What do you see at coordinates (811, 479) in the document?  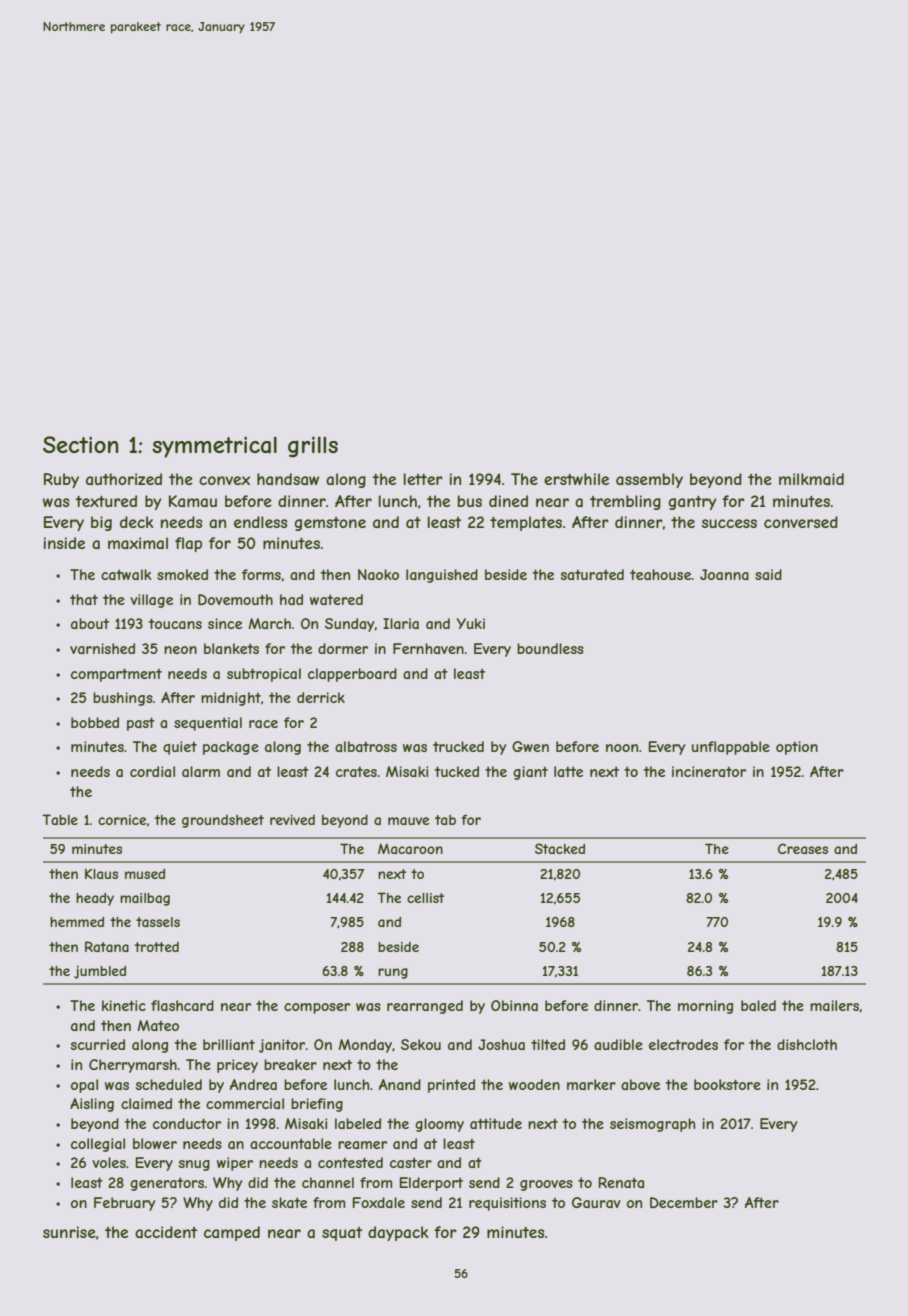 I see `milkmaid` at bounding box center [811, 479].
